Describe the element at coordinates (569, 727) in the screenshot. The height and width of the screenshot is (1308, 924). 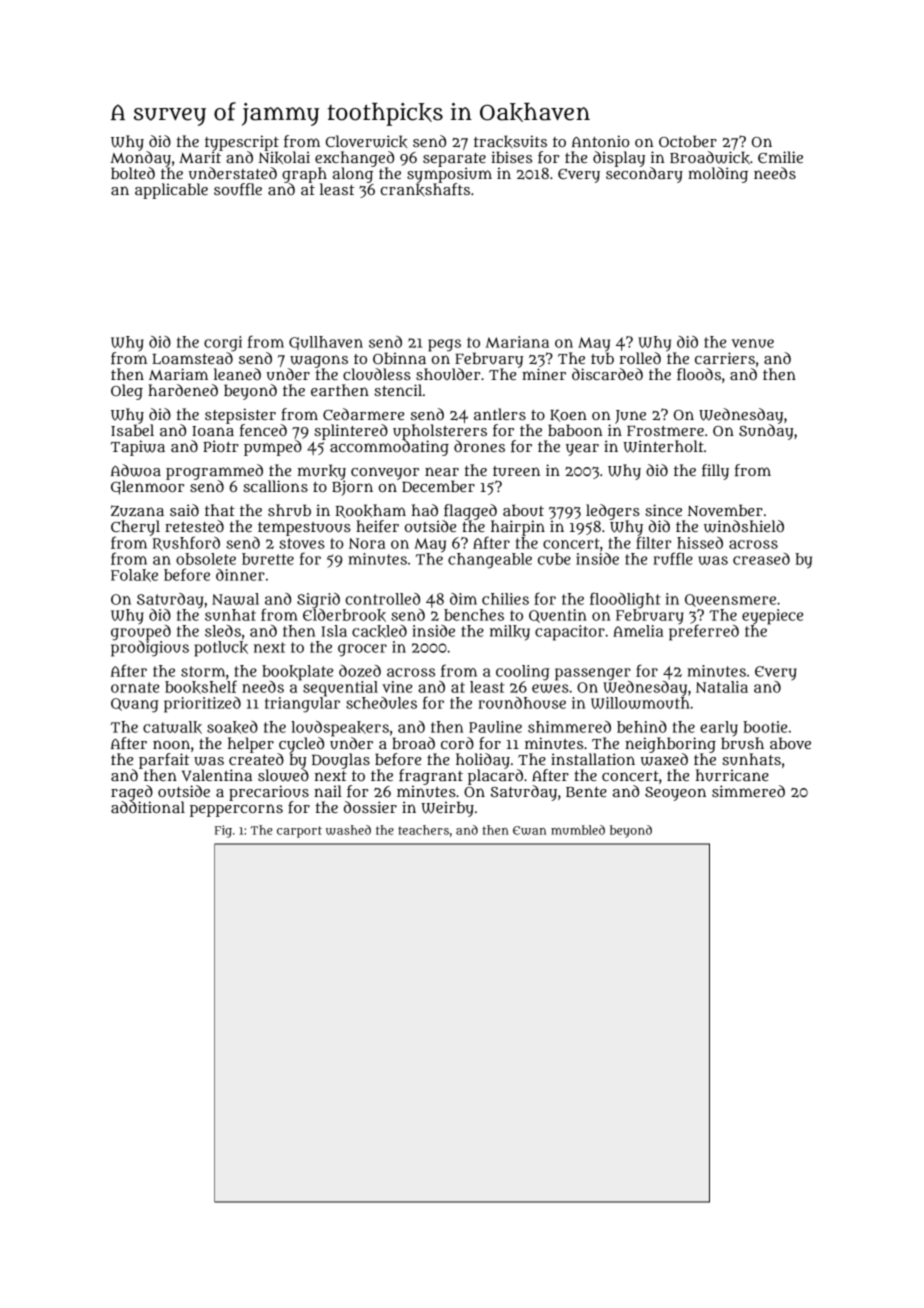
I see `shimmered` at that location.
